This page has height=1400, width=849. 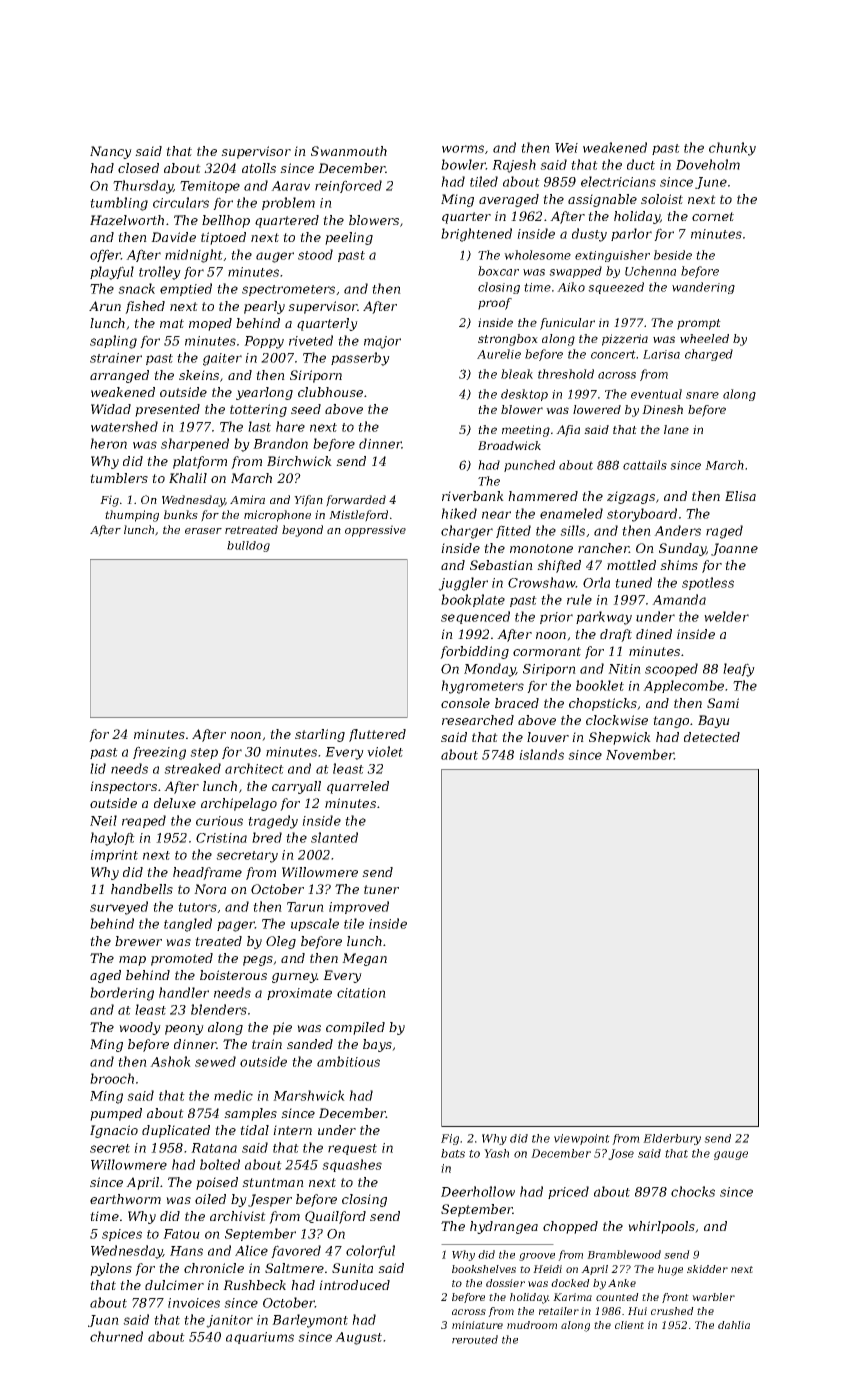 What do you see at coordinates (509, 445) in the page?
I see `Broadwick` at bounding box center [509, 445].
